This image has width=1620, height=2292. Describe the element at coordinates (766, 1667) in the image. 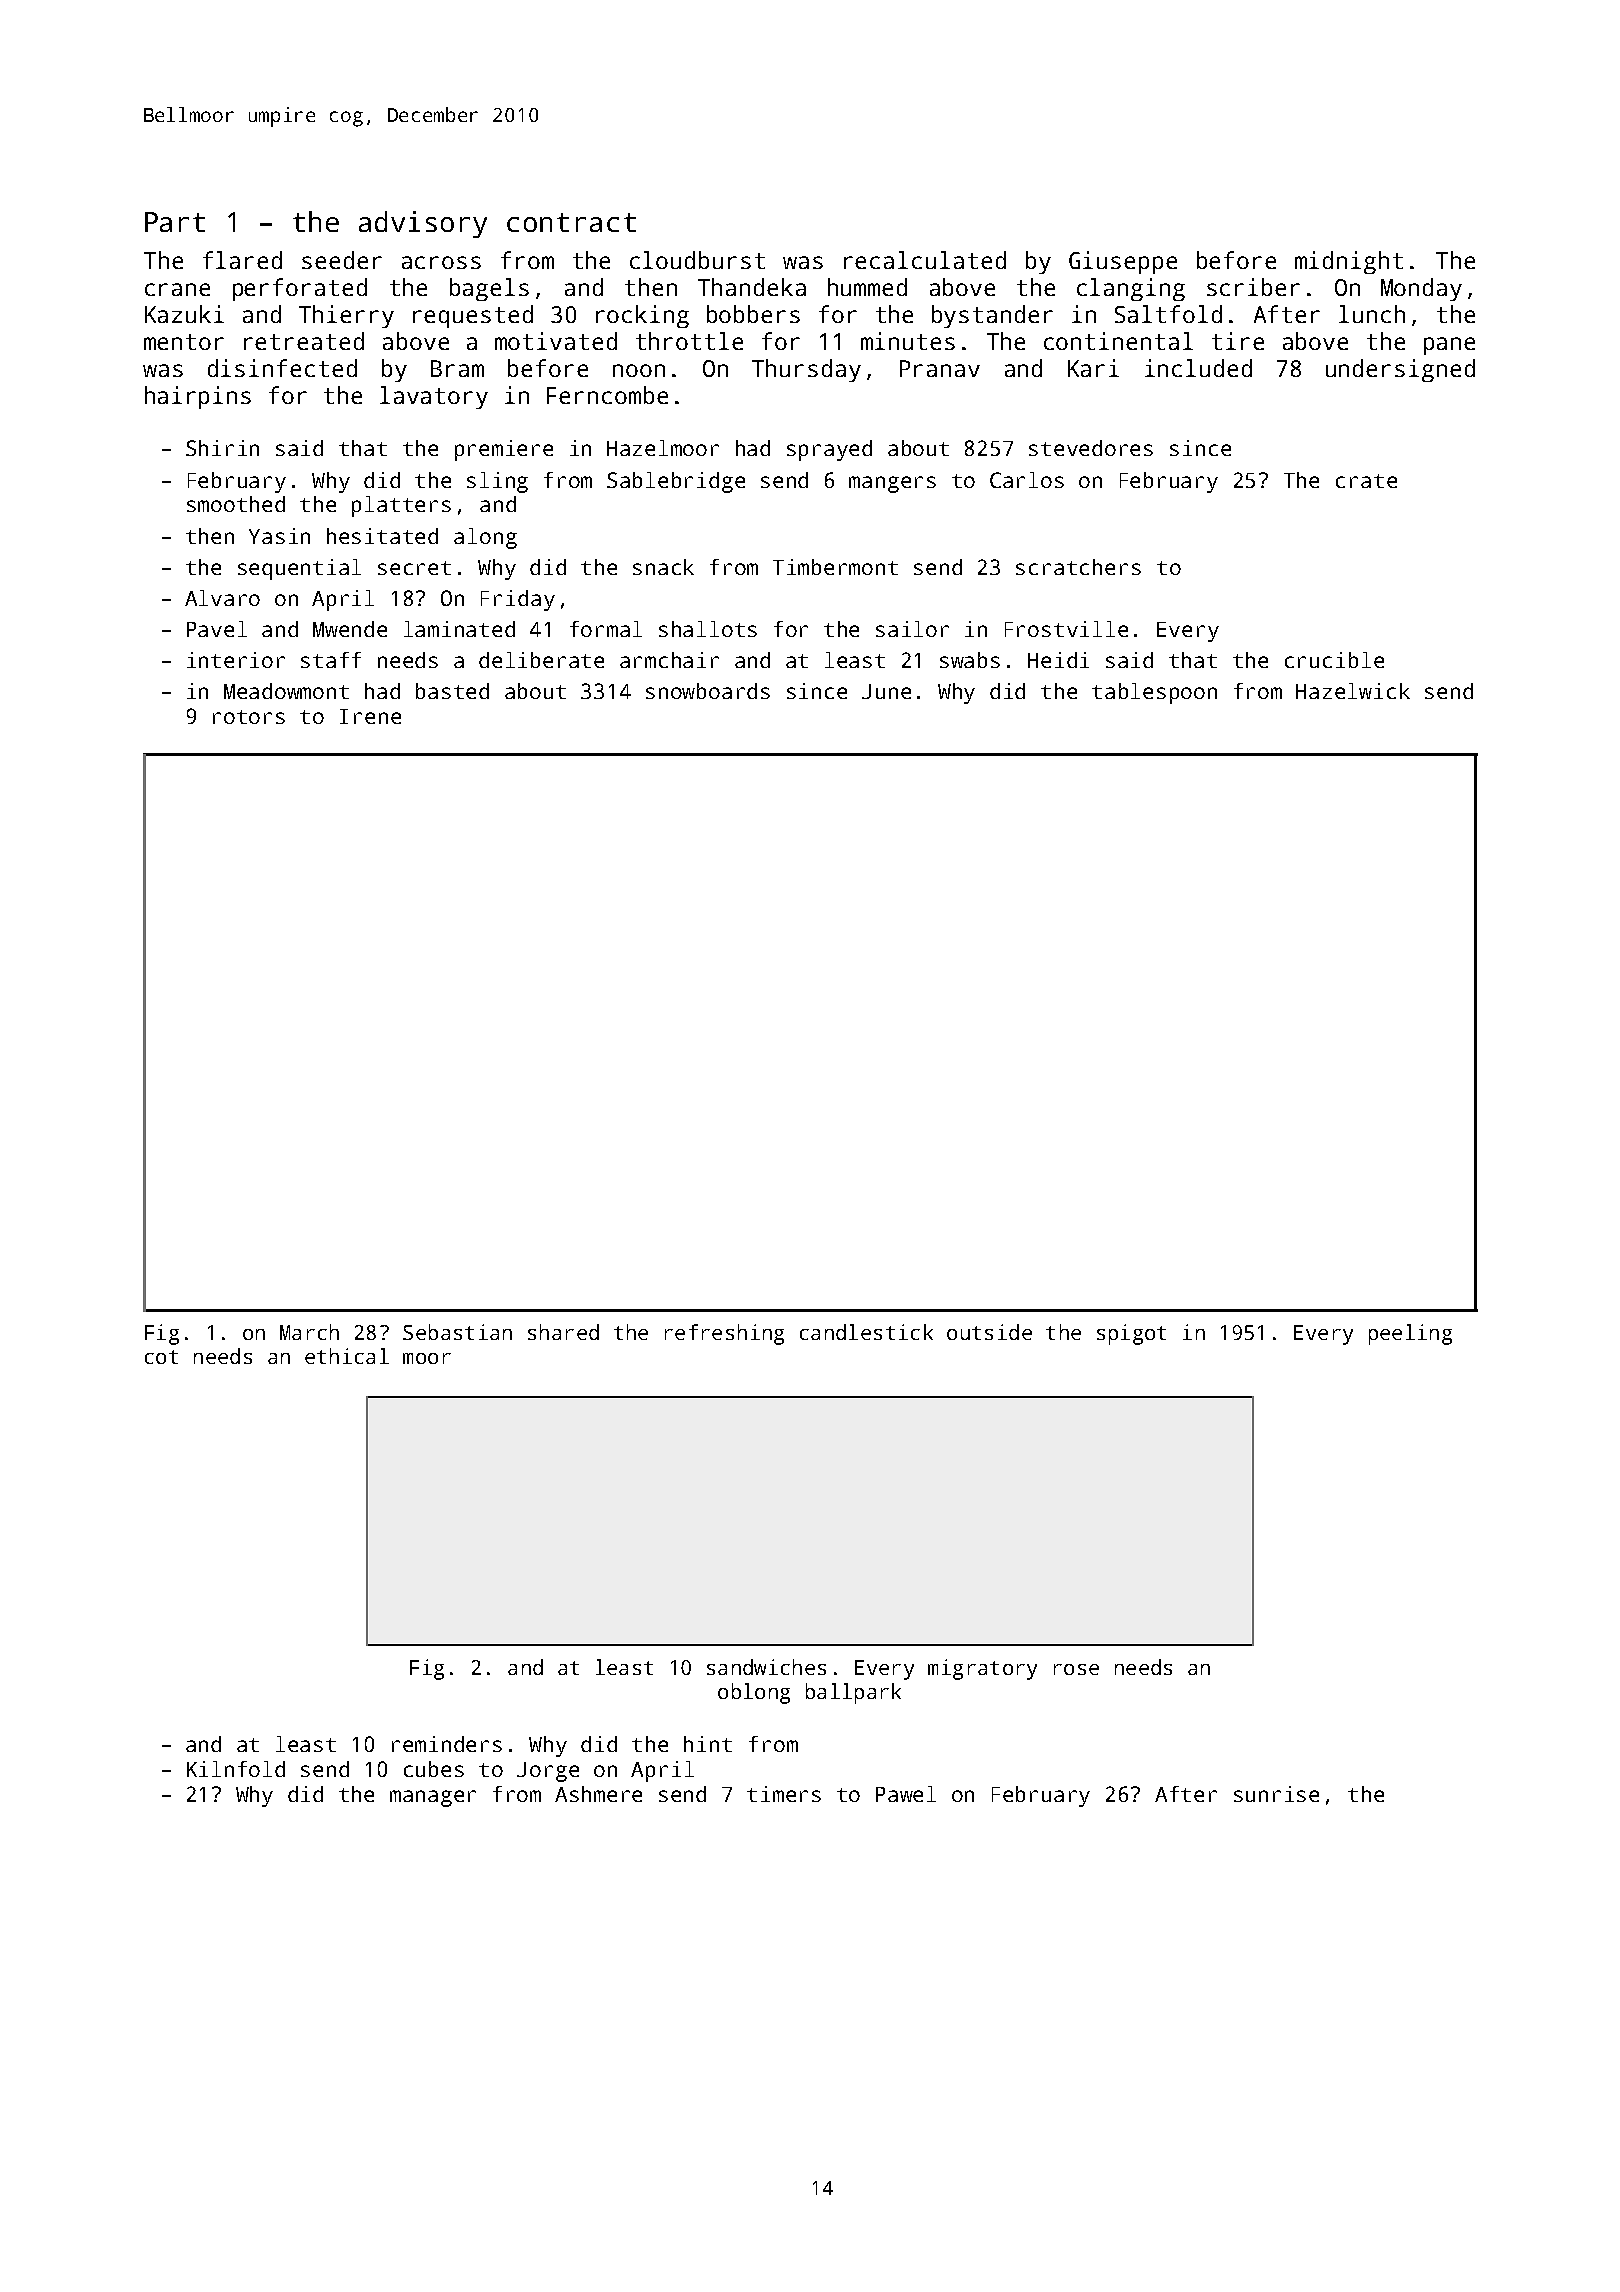

I see `sandwiches` at that location.
